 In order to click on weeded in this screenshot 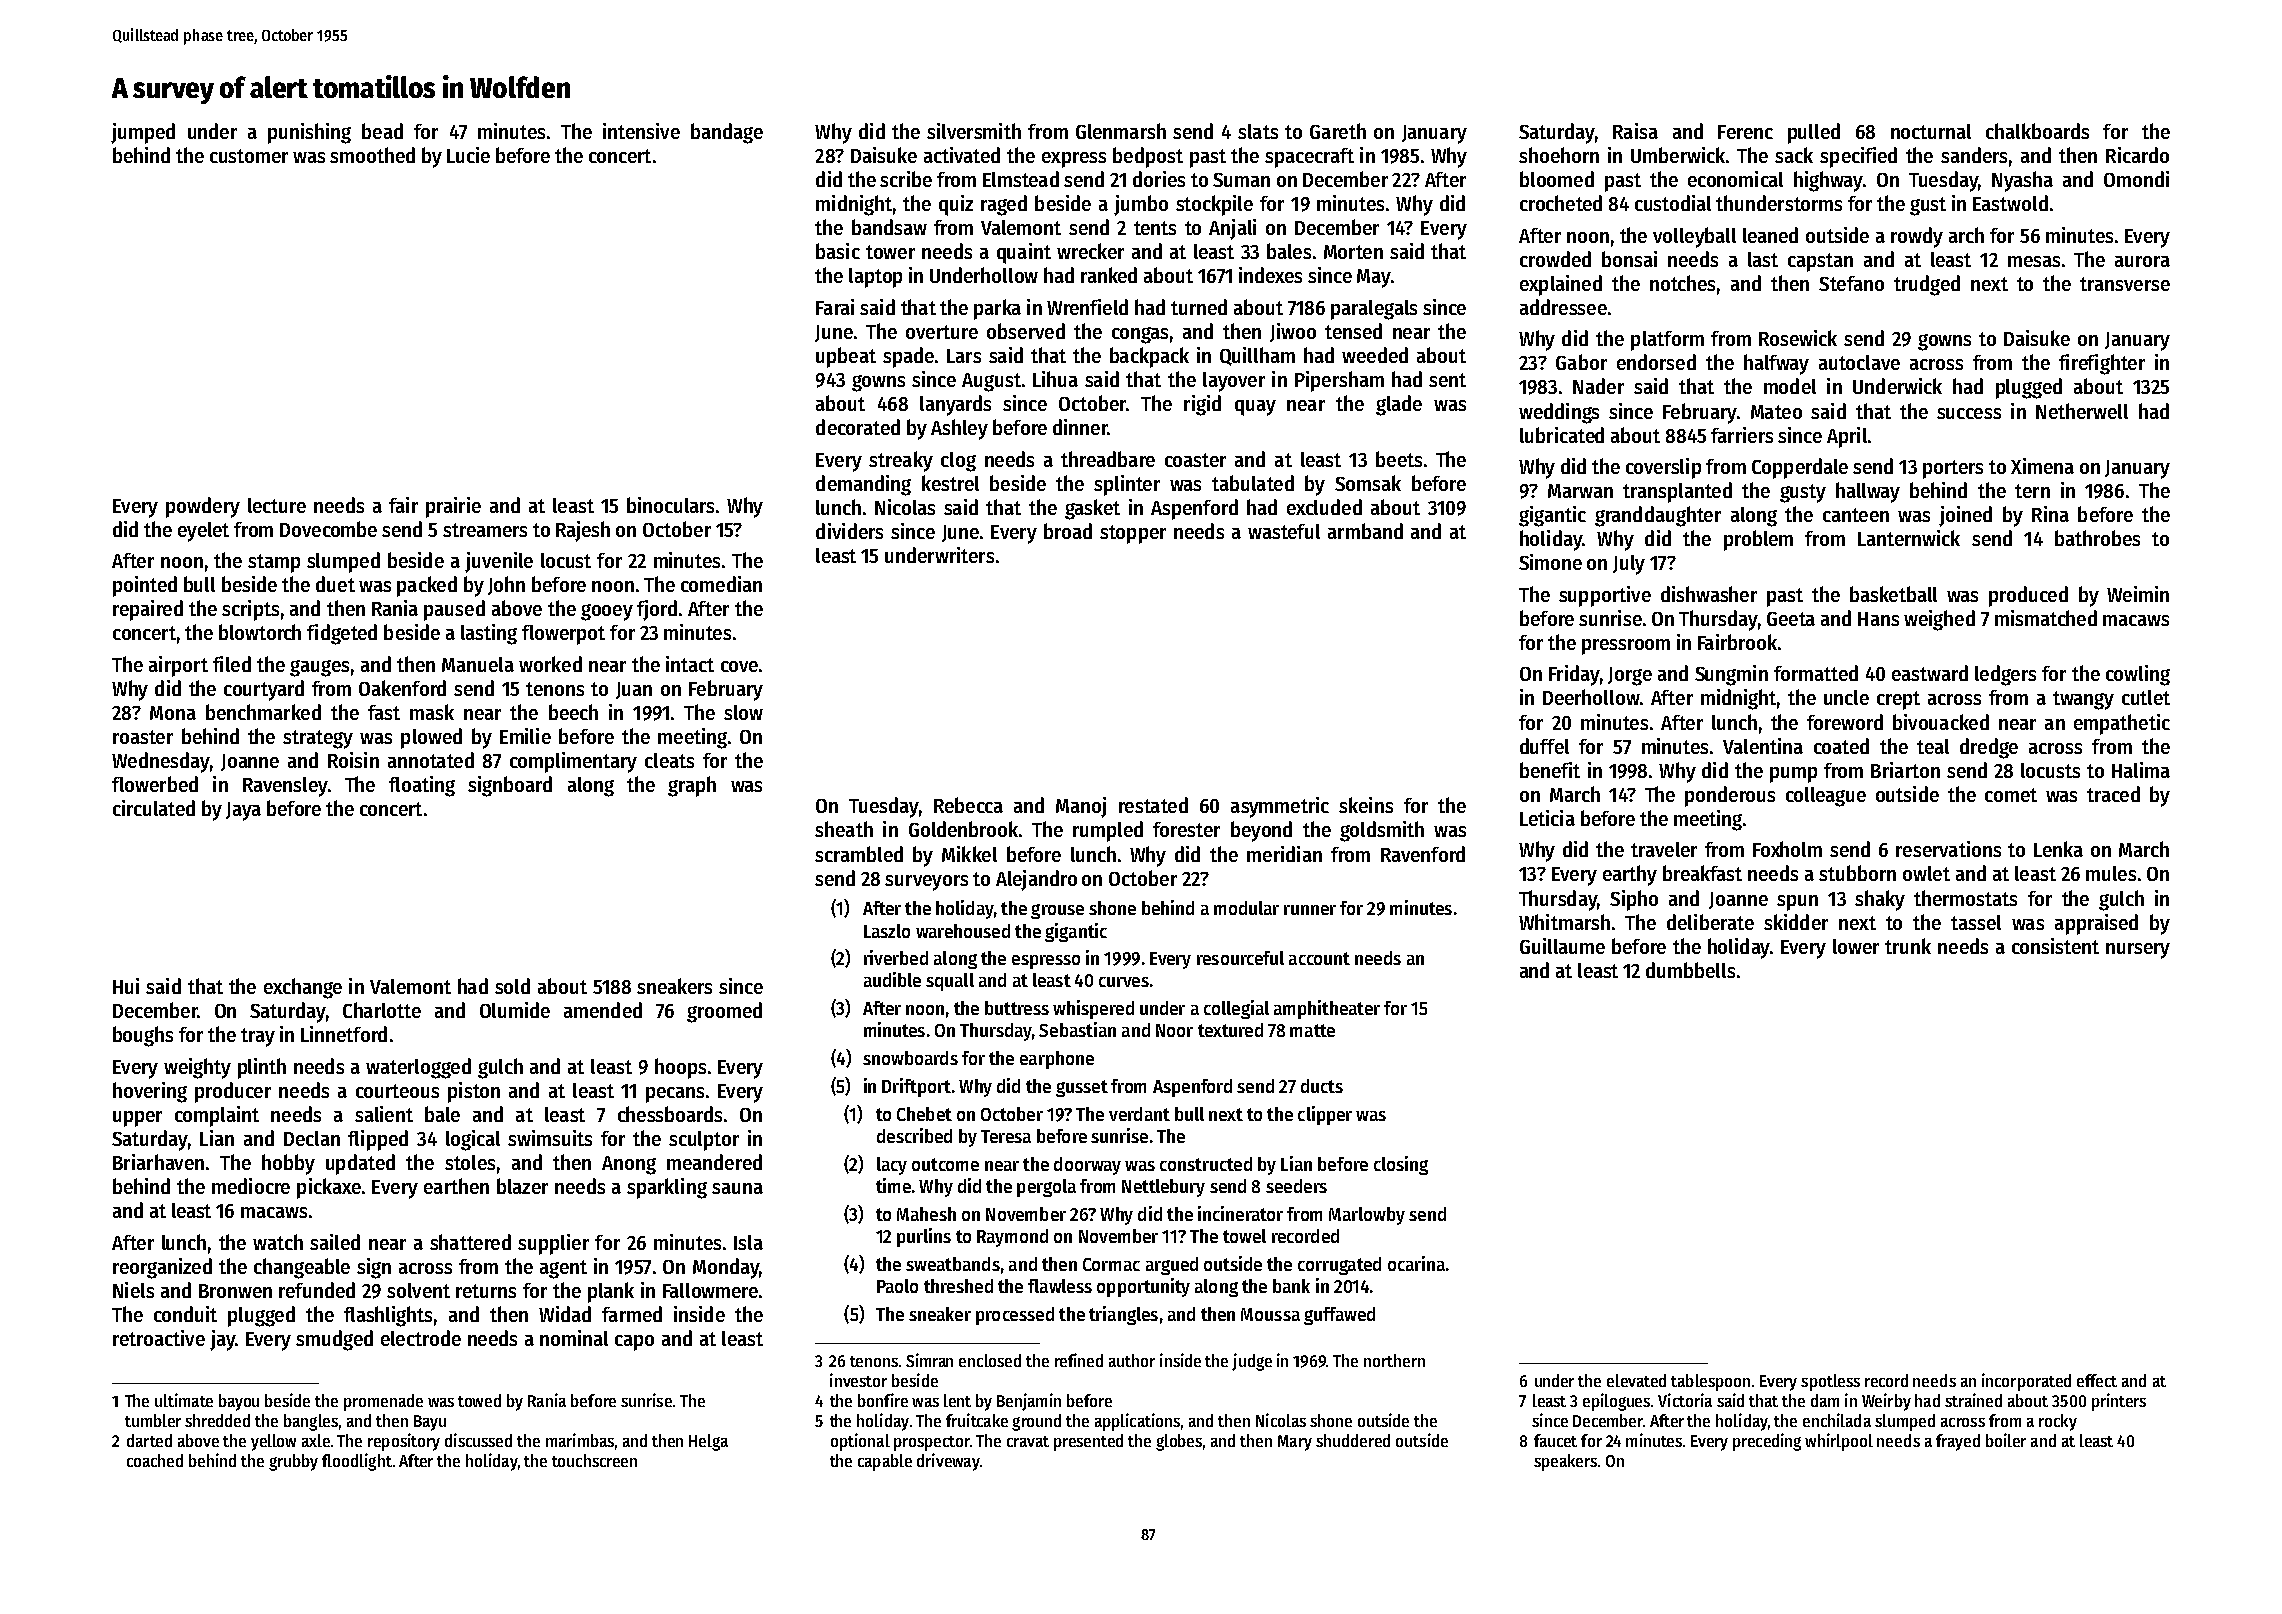, I will do `click(1375, 355)`.
